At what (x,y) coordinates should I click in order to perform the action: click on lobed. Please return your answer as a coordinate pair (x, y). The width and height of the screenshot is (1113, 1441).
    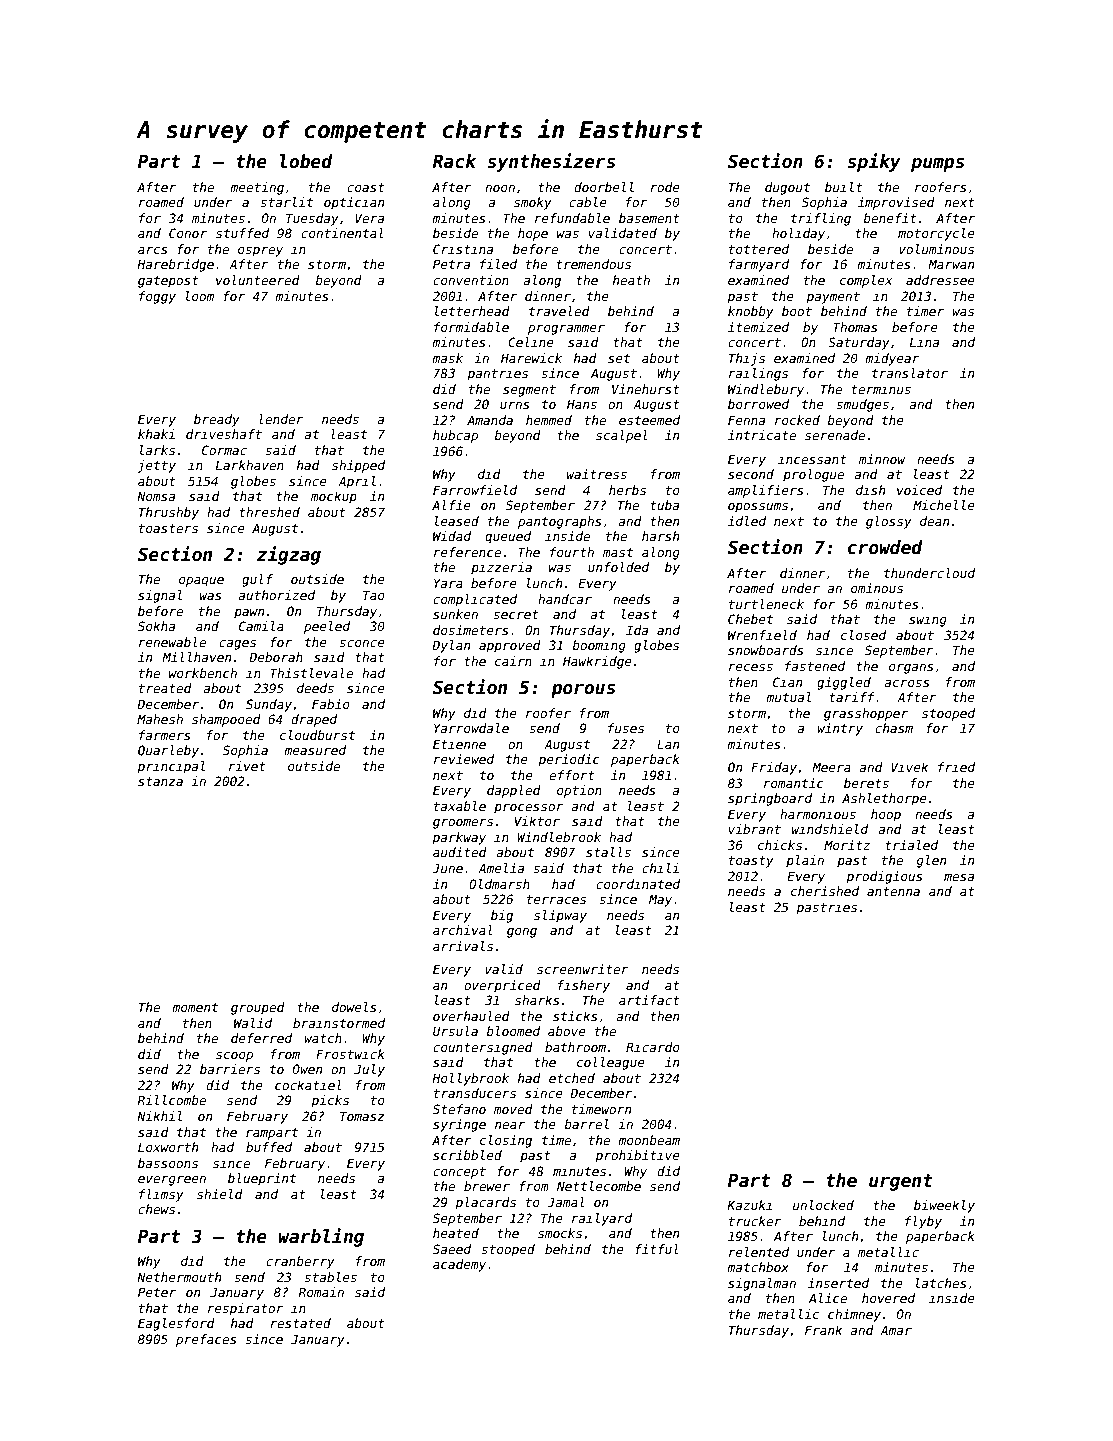
    Looking at the image, I should click on (306, 161).
